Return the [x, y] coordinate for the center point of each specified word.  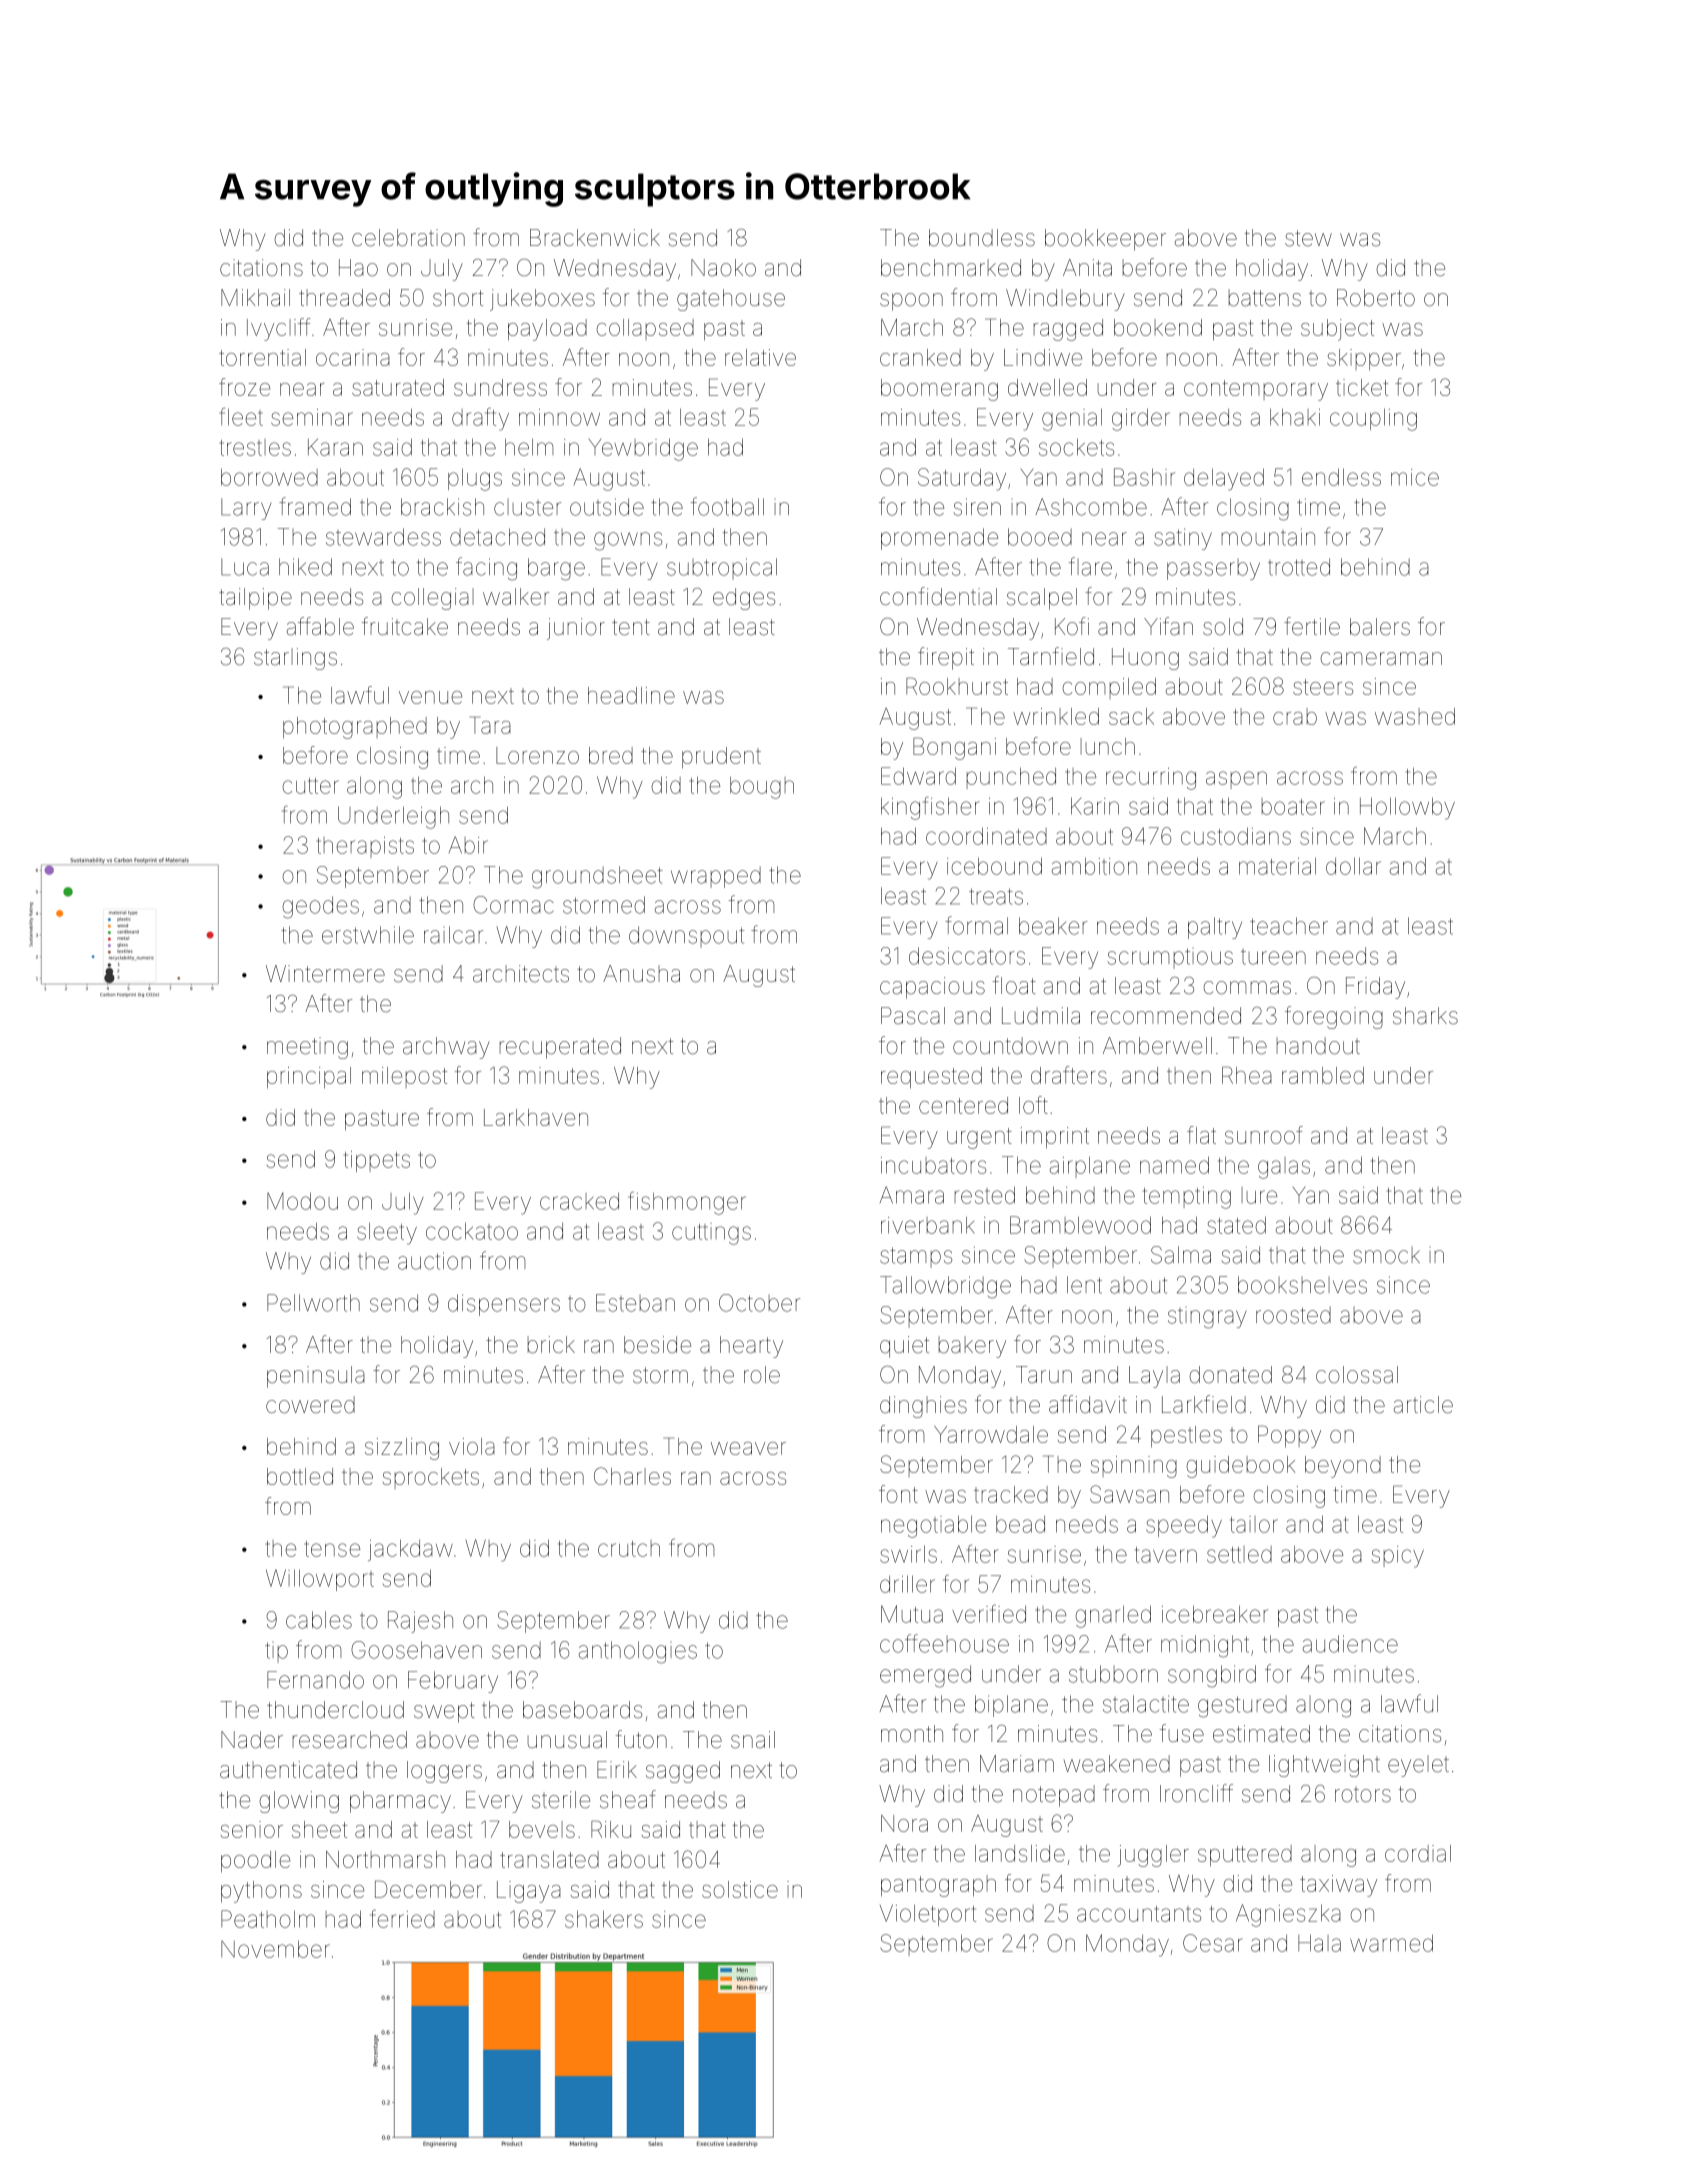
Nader [252, 1740]
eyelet [1418, 1766]
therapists [365, 847]
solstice [740, 1889]
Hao [358, 268]
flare [1090, 566]
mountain [1268, 537]
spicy [1398, 1557]
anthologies [638, 1652]
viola [472, 1446]
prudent [721, 758]
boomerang [939, 390]
